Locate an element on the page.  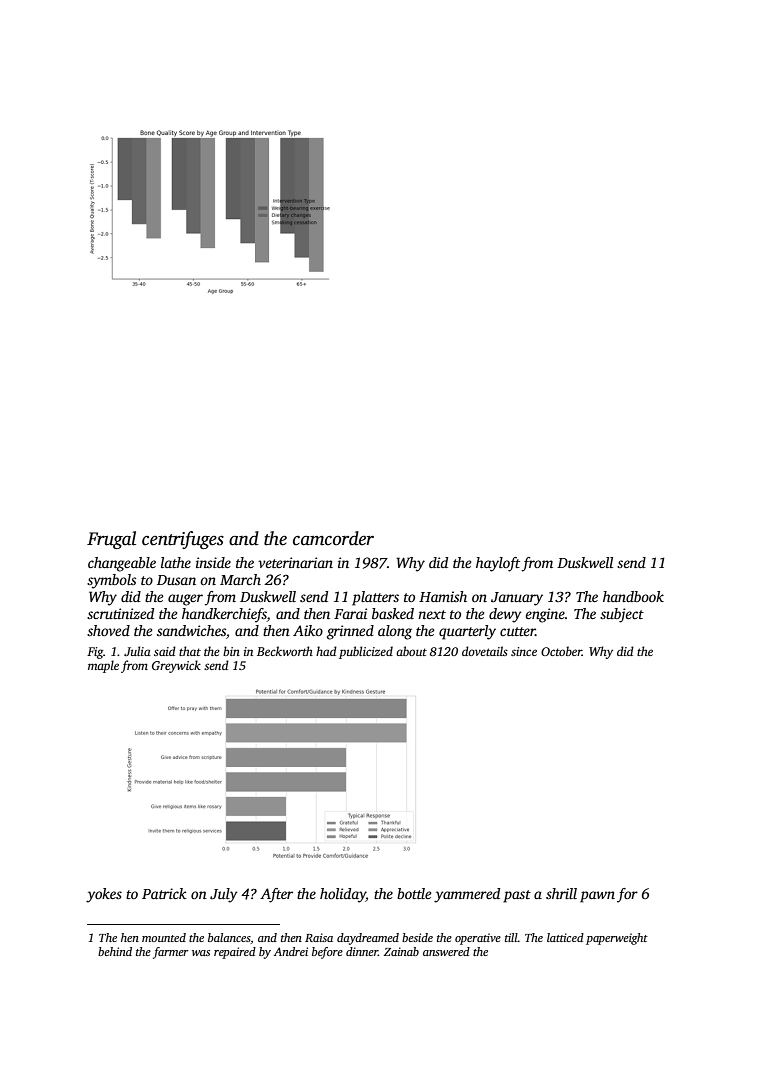
handbook is located at coordinates (633, 596).
